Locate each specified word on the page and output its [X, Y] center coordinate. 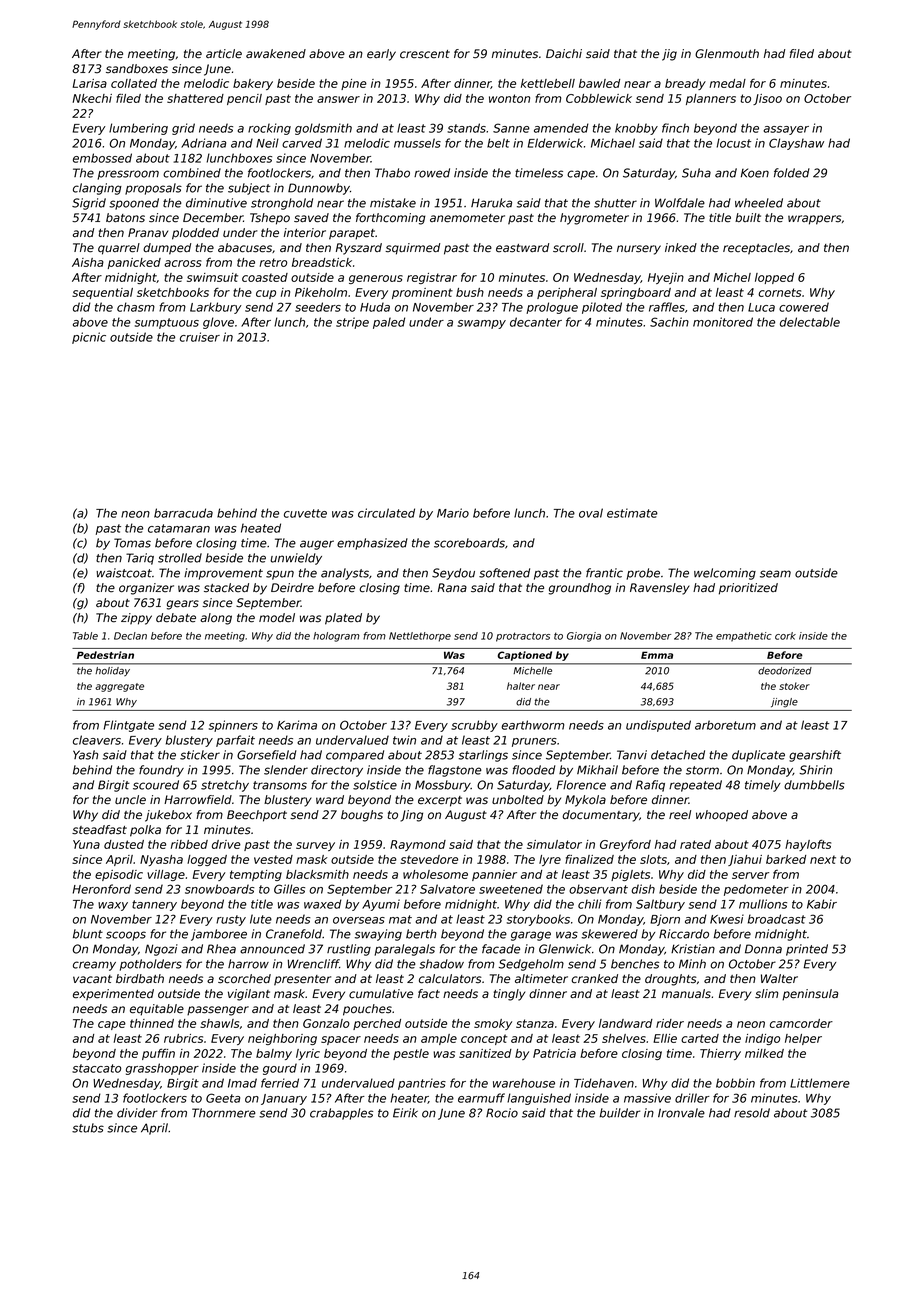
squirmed [412, 249]
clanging [97, 189]
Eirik [405, 1113]
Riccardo [684, 934]
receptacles [756, 249]
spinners [233, 726]
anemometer [467, 218]
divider [137, 1113]
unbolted [518, 800]
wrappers [814, 220]
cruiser [200, 337]
